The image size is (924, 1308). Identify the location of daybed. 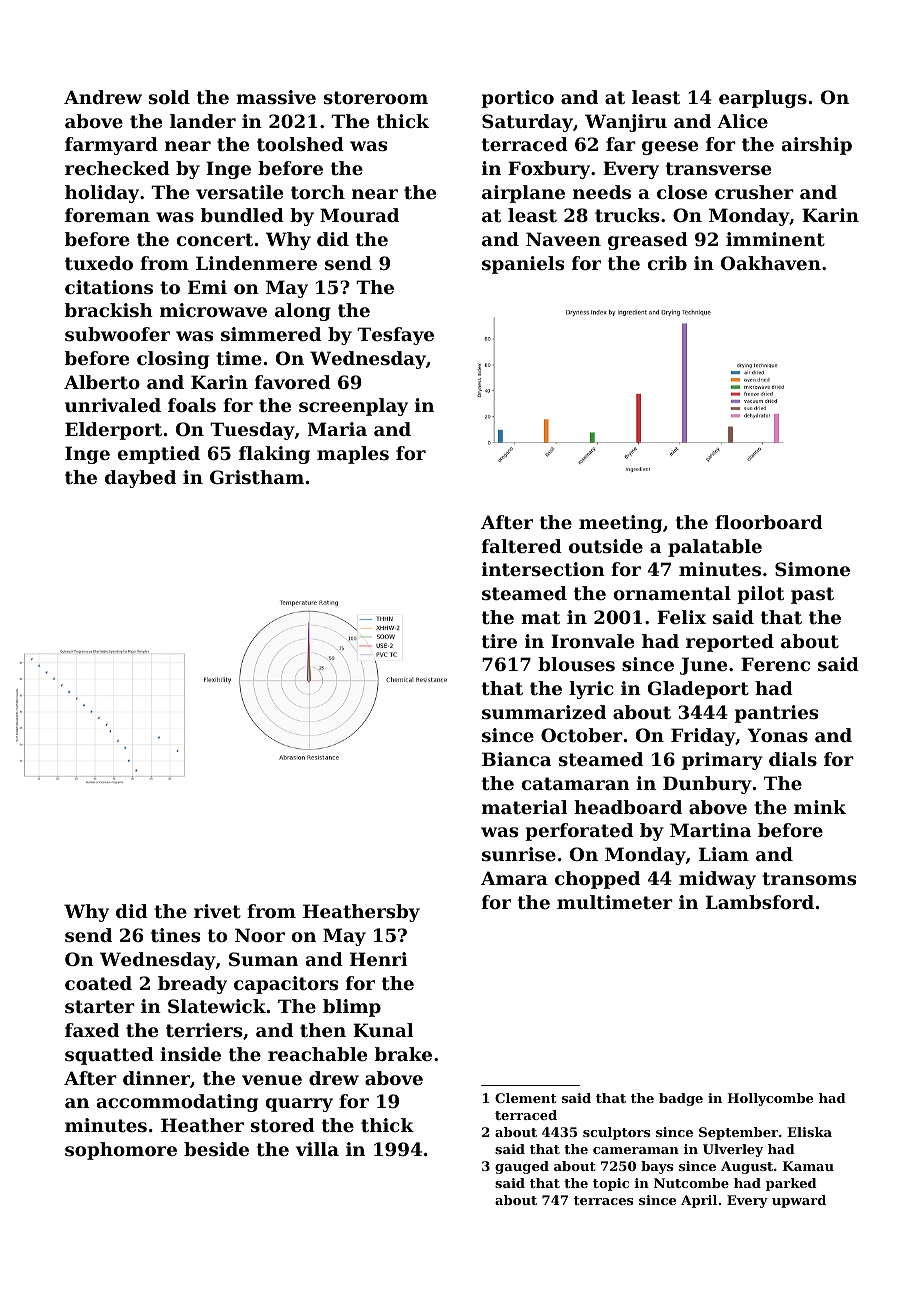
(140, 479).
